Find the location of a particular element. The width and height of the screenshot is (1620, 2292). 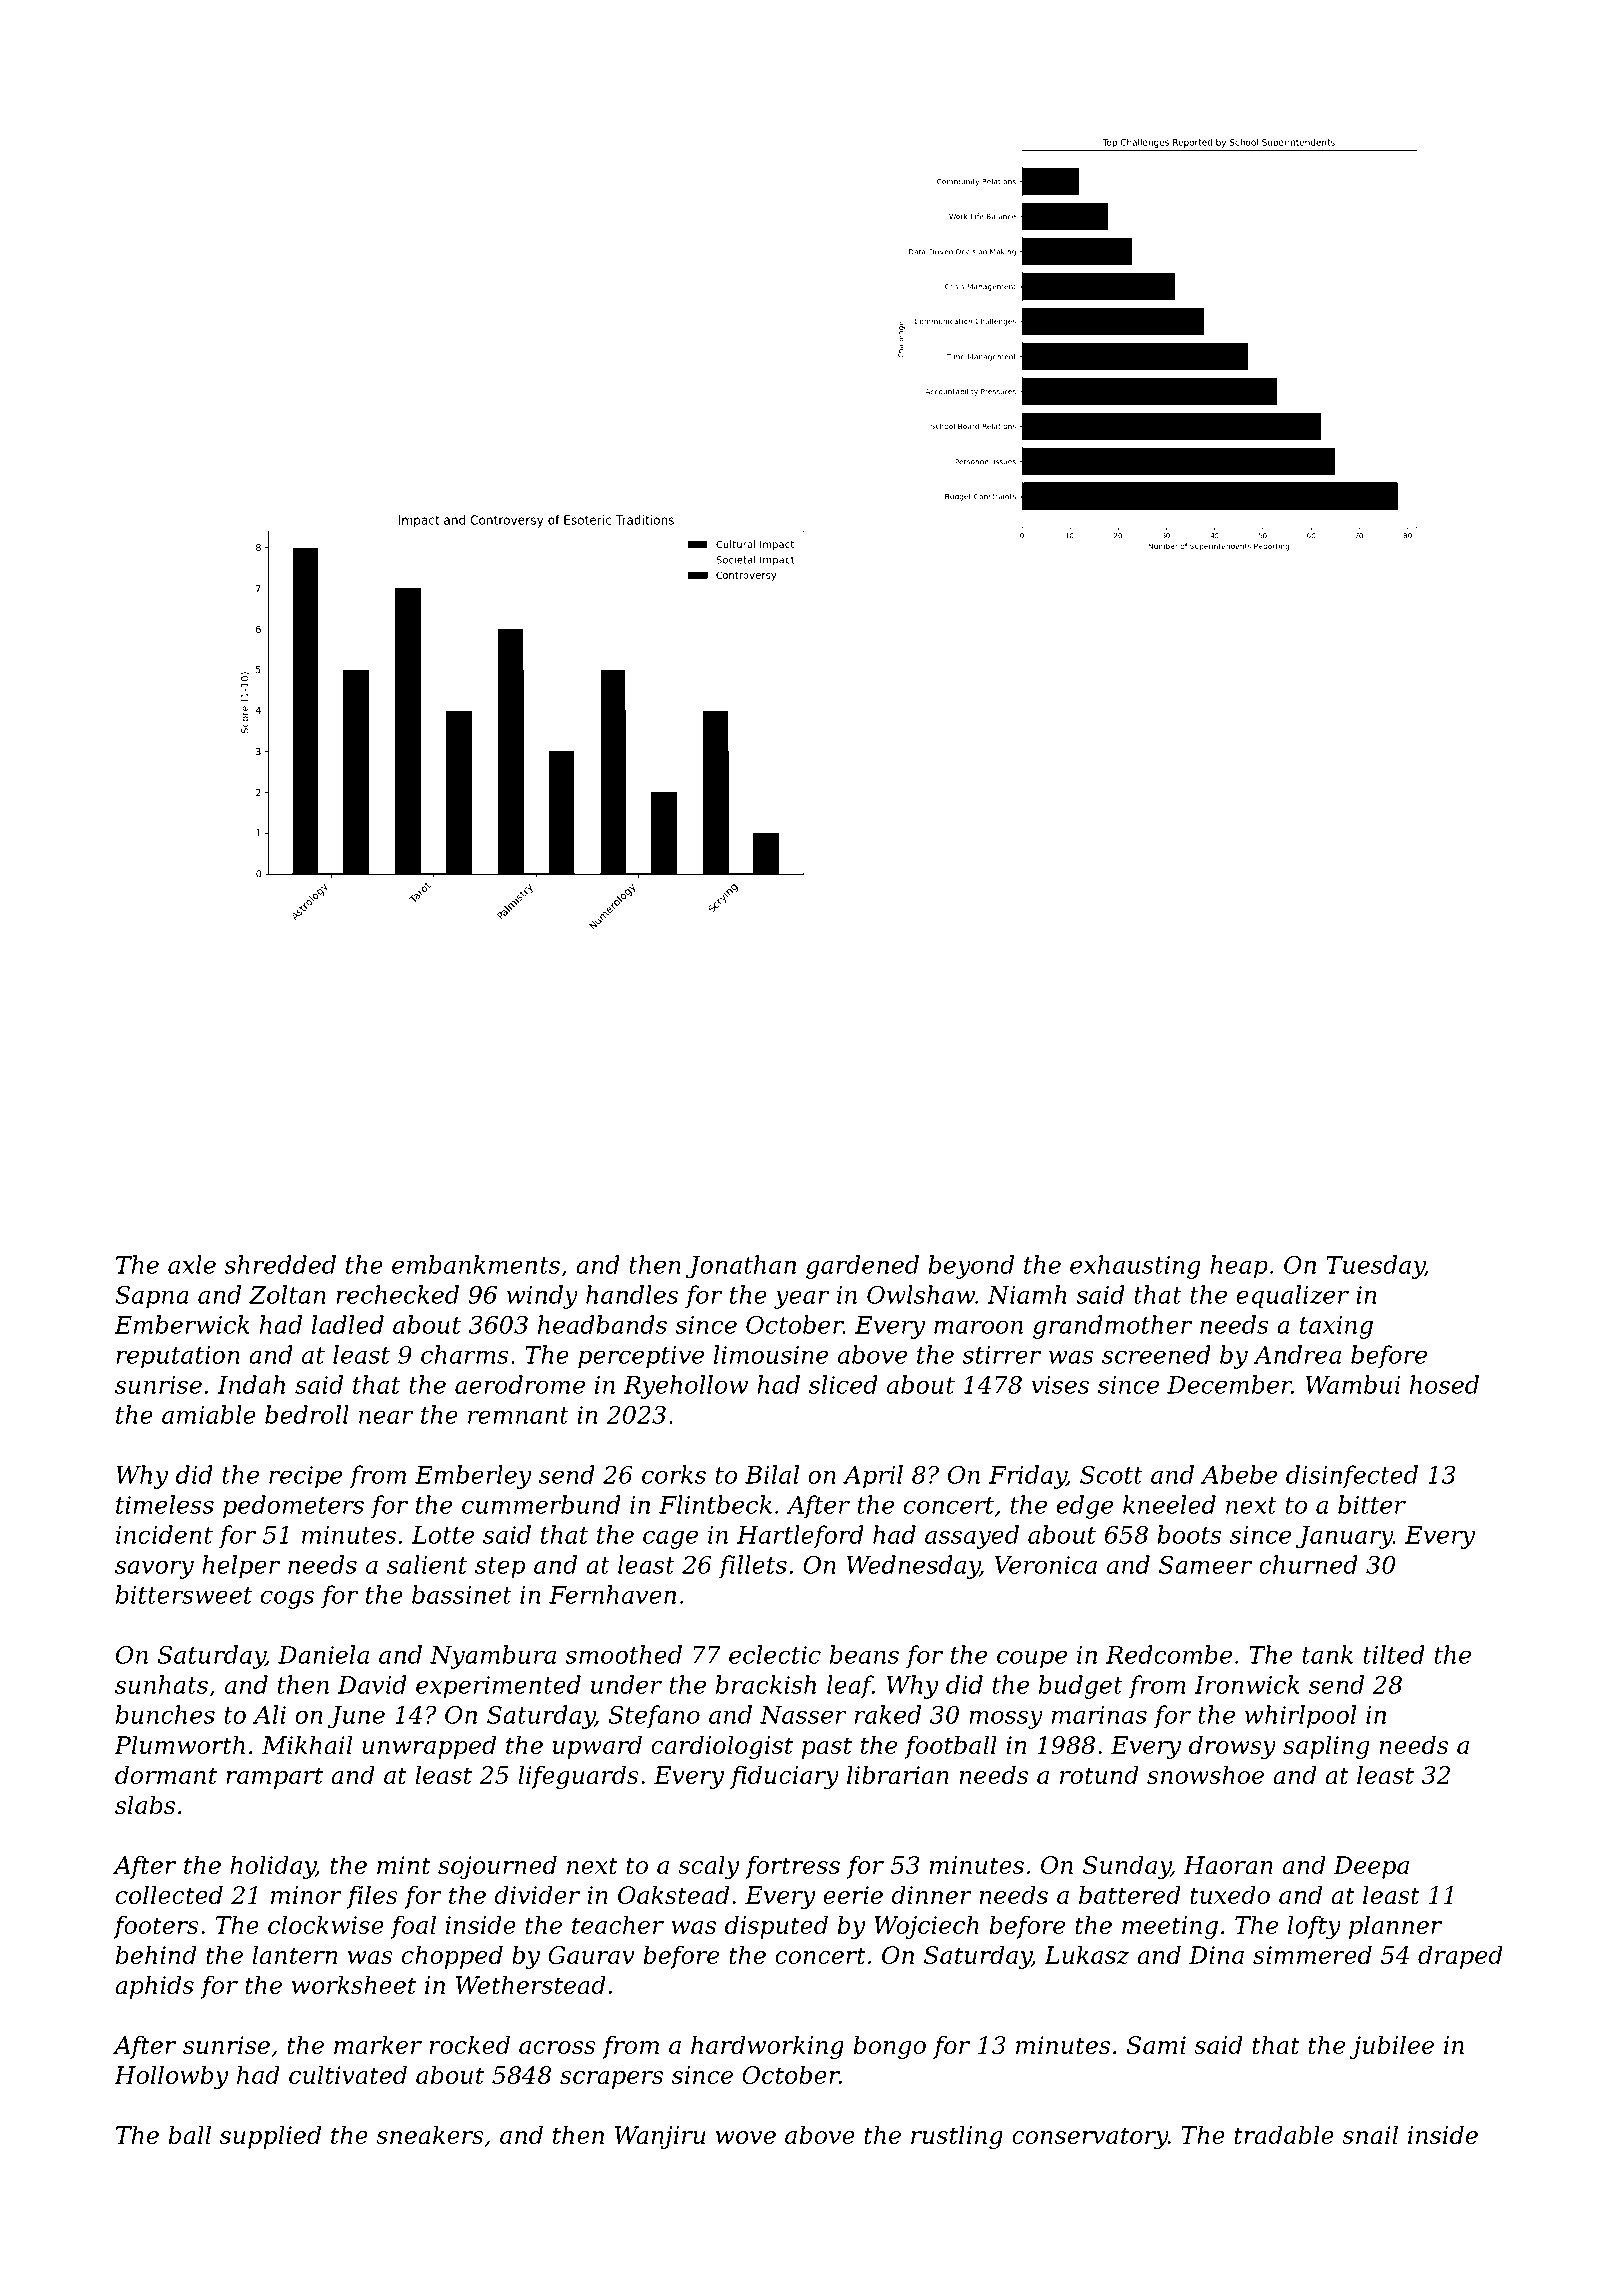

fiduciary is located at coordinates (784, 1777).
